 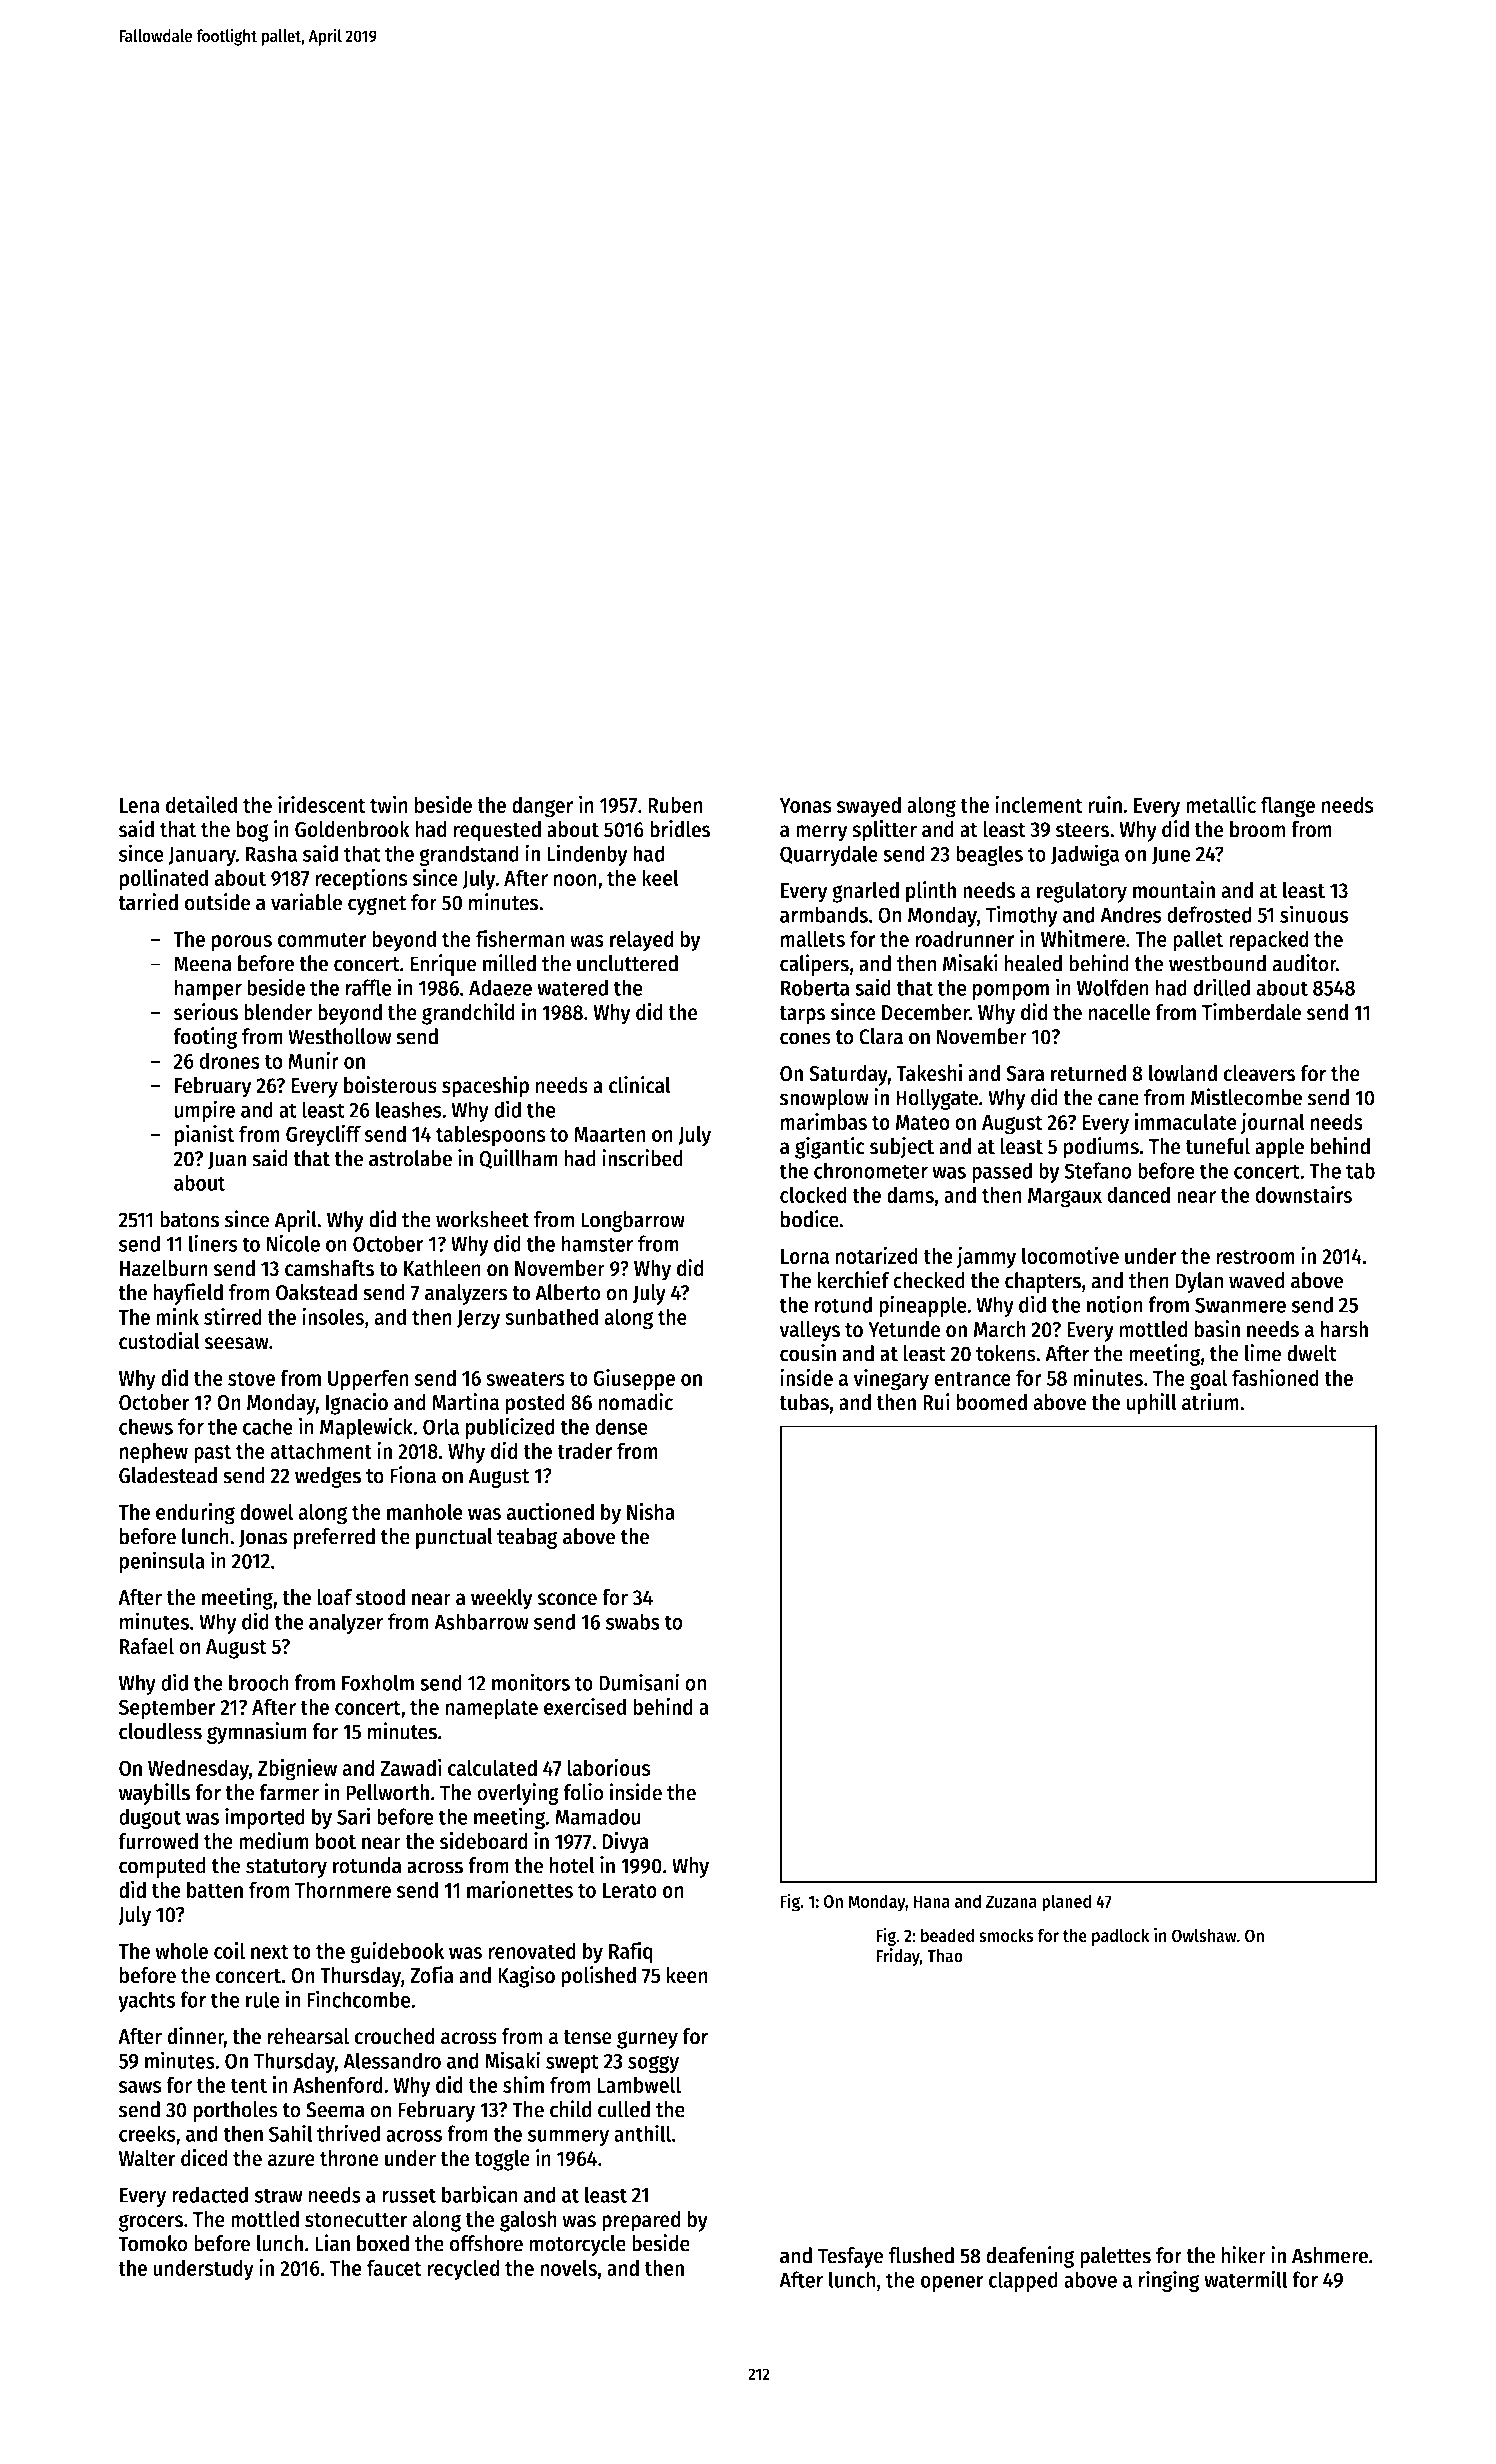 I want to click on Lena, so click(x=140, y=805).
